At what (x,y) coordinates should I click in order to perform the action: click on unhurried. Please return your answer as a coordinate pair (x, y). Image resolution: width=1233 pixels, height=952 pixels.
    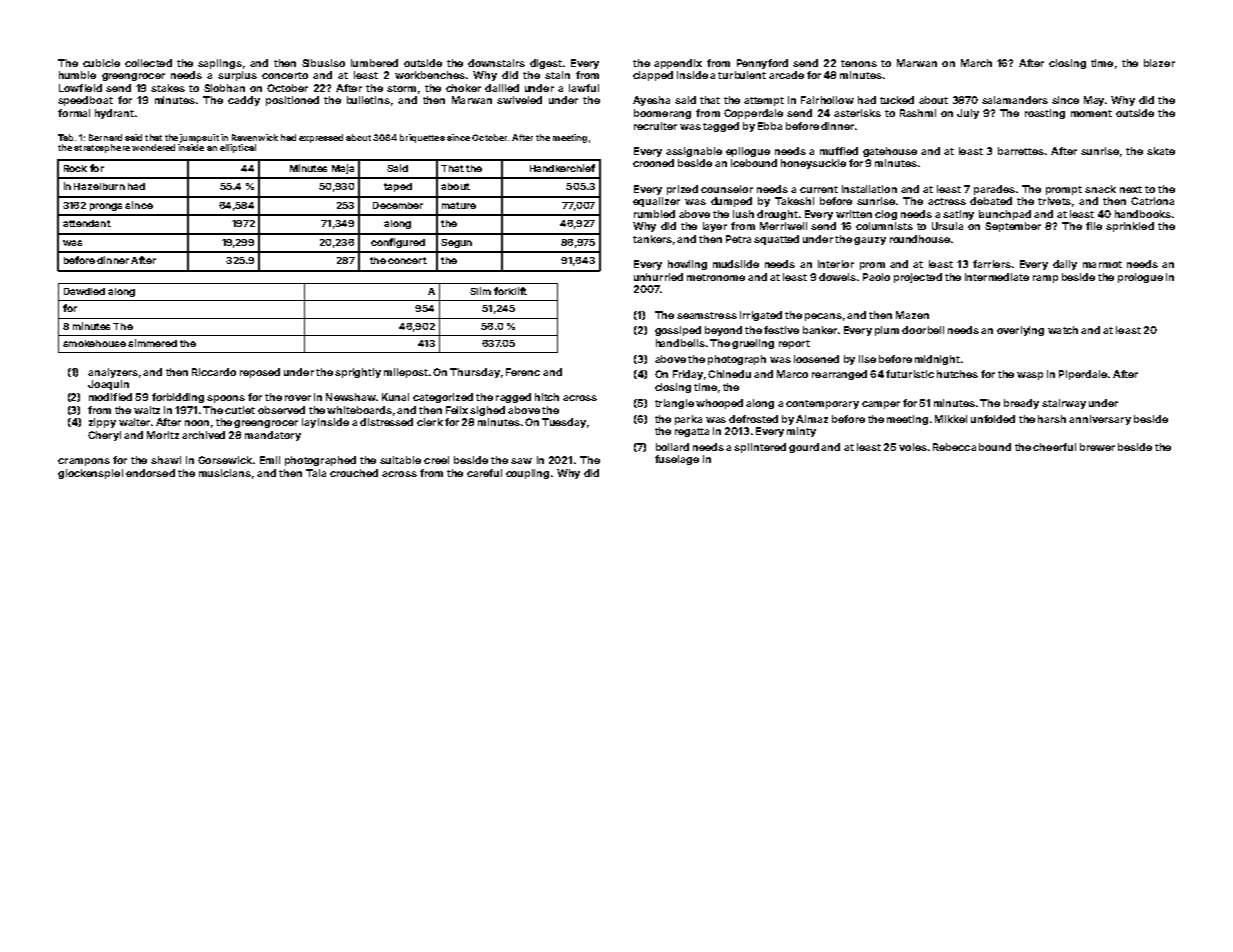
    Looking at the image, I should click on (658, 277).
